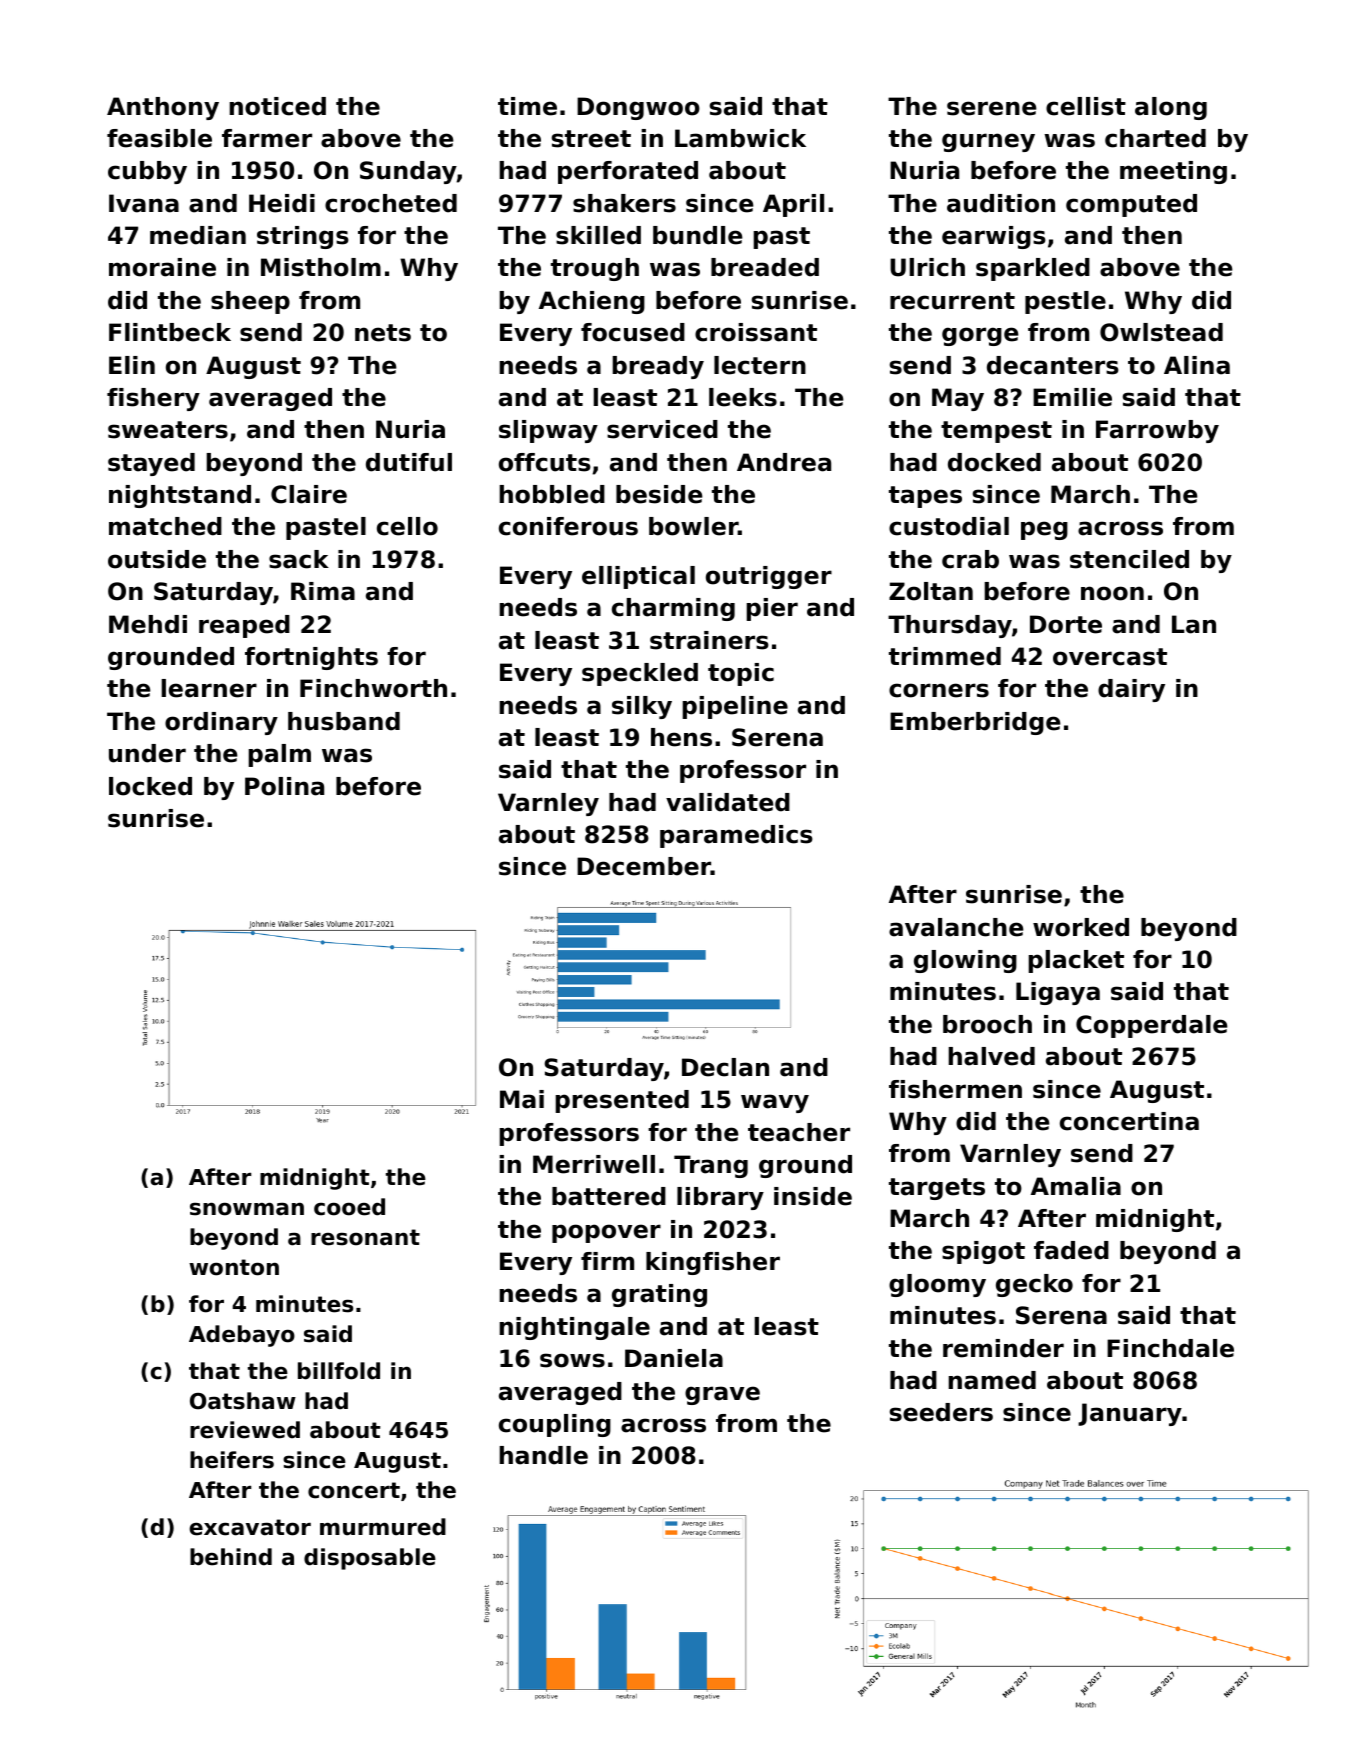 The height and width of the screenshot is (1754, 1356). What do you see at coordinates (987, 1024) in the screenshot?
I see `brooch` at bounding box center [987, 1024].
